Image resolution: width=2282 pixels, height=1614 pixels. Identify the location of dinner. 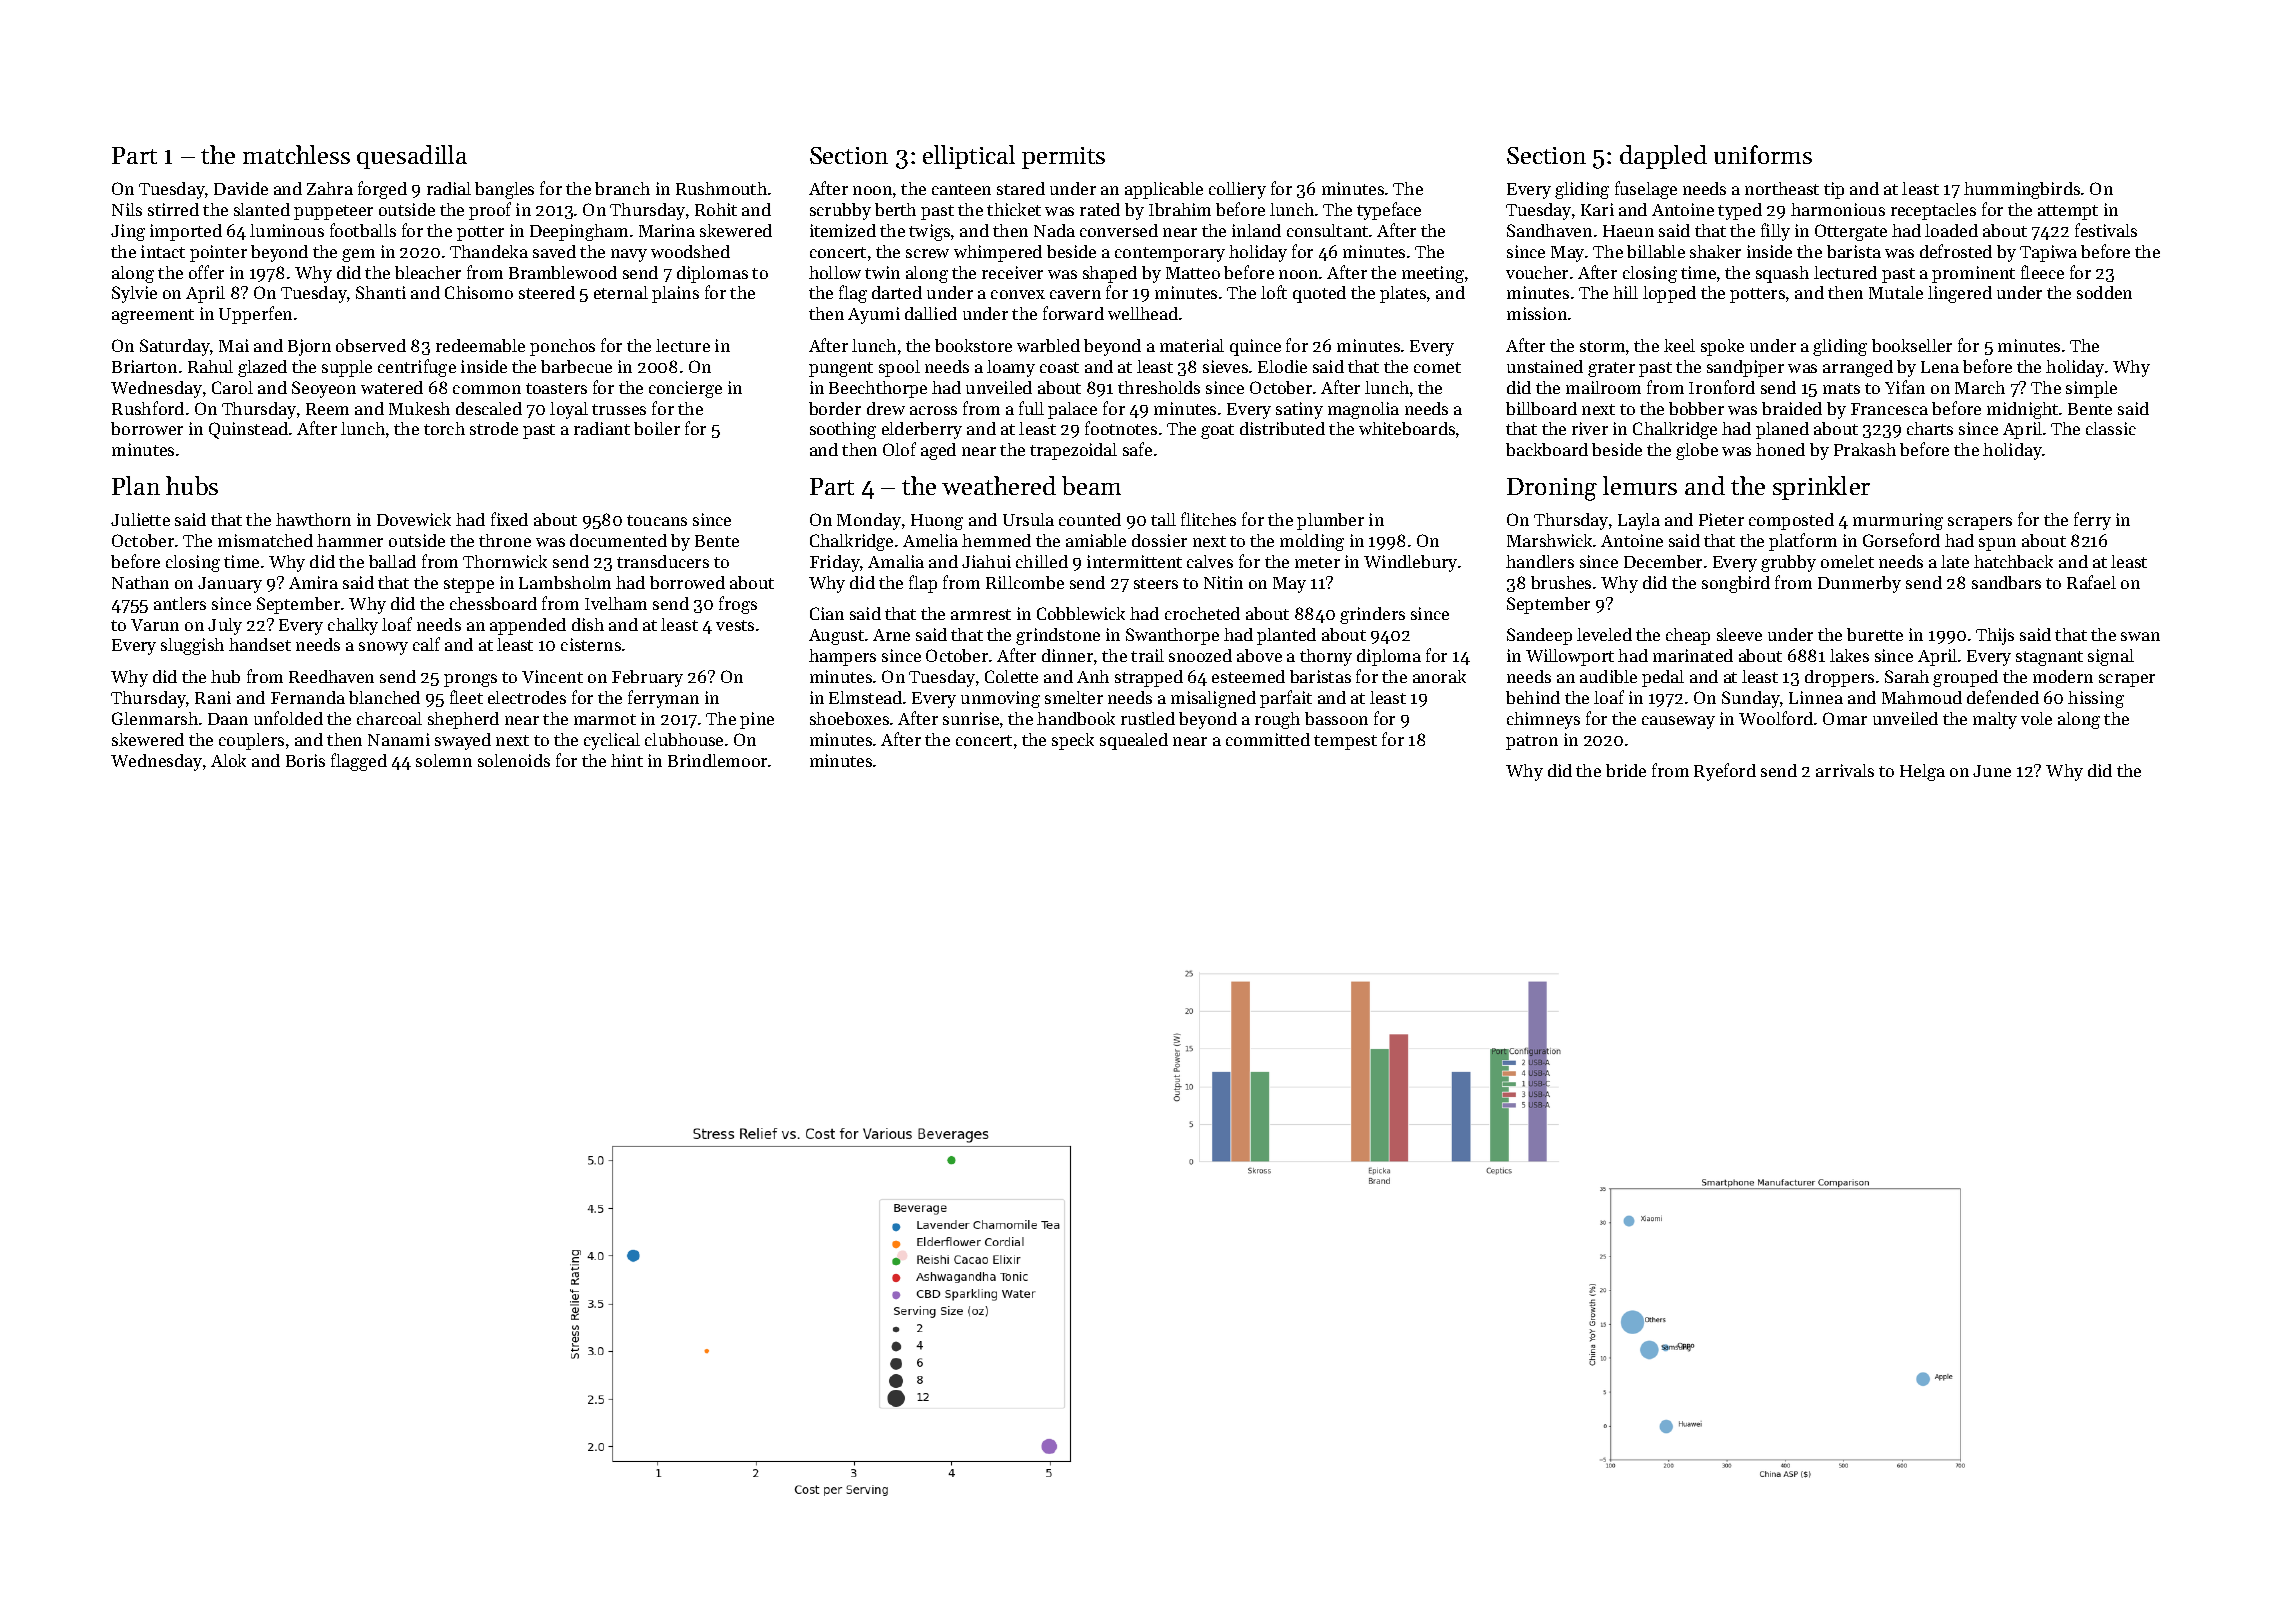
(1067, 655).
